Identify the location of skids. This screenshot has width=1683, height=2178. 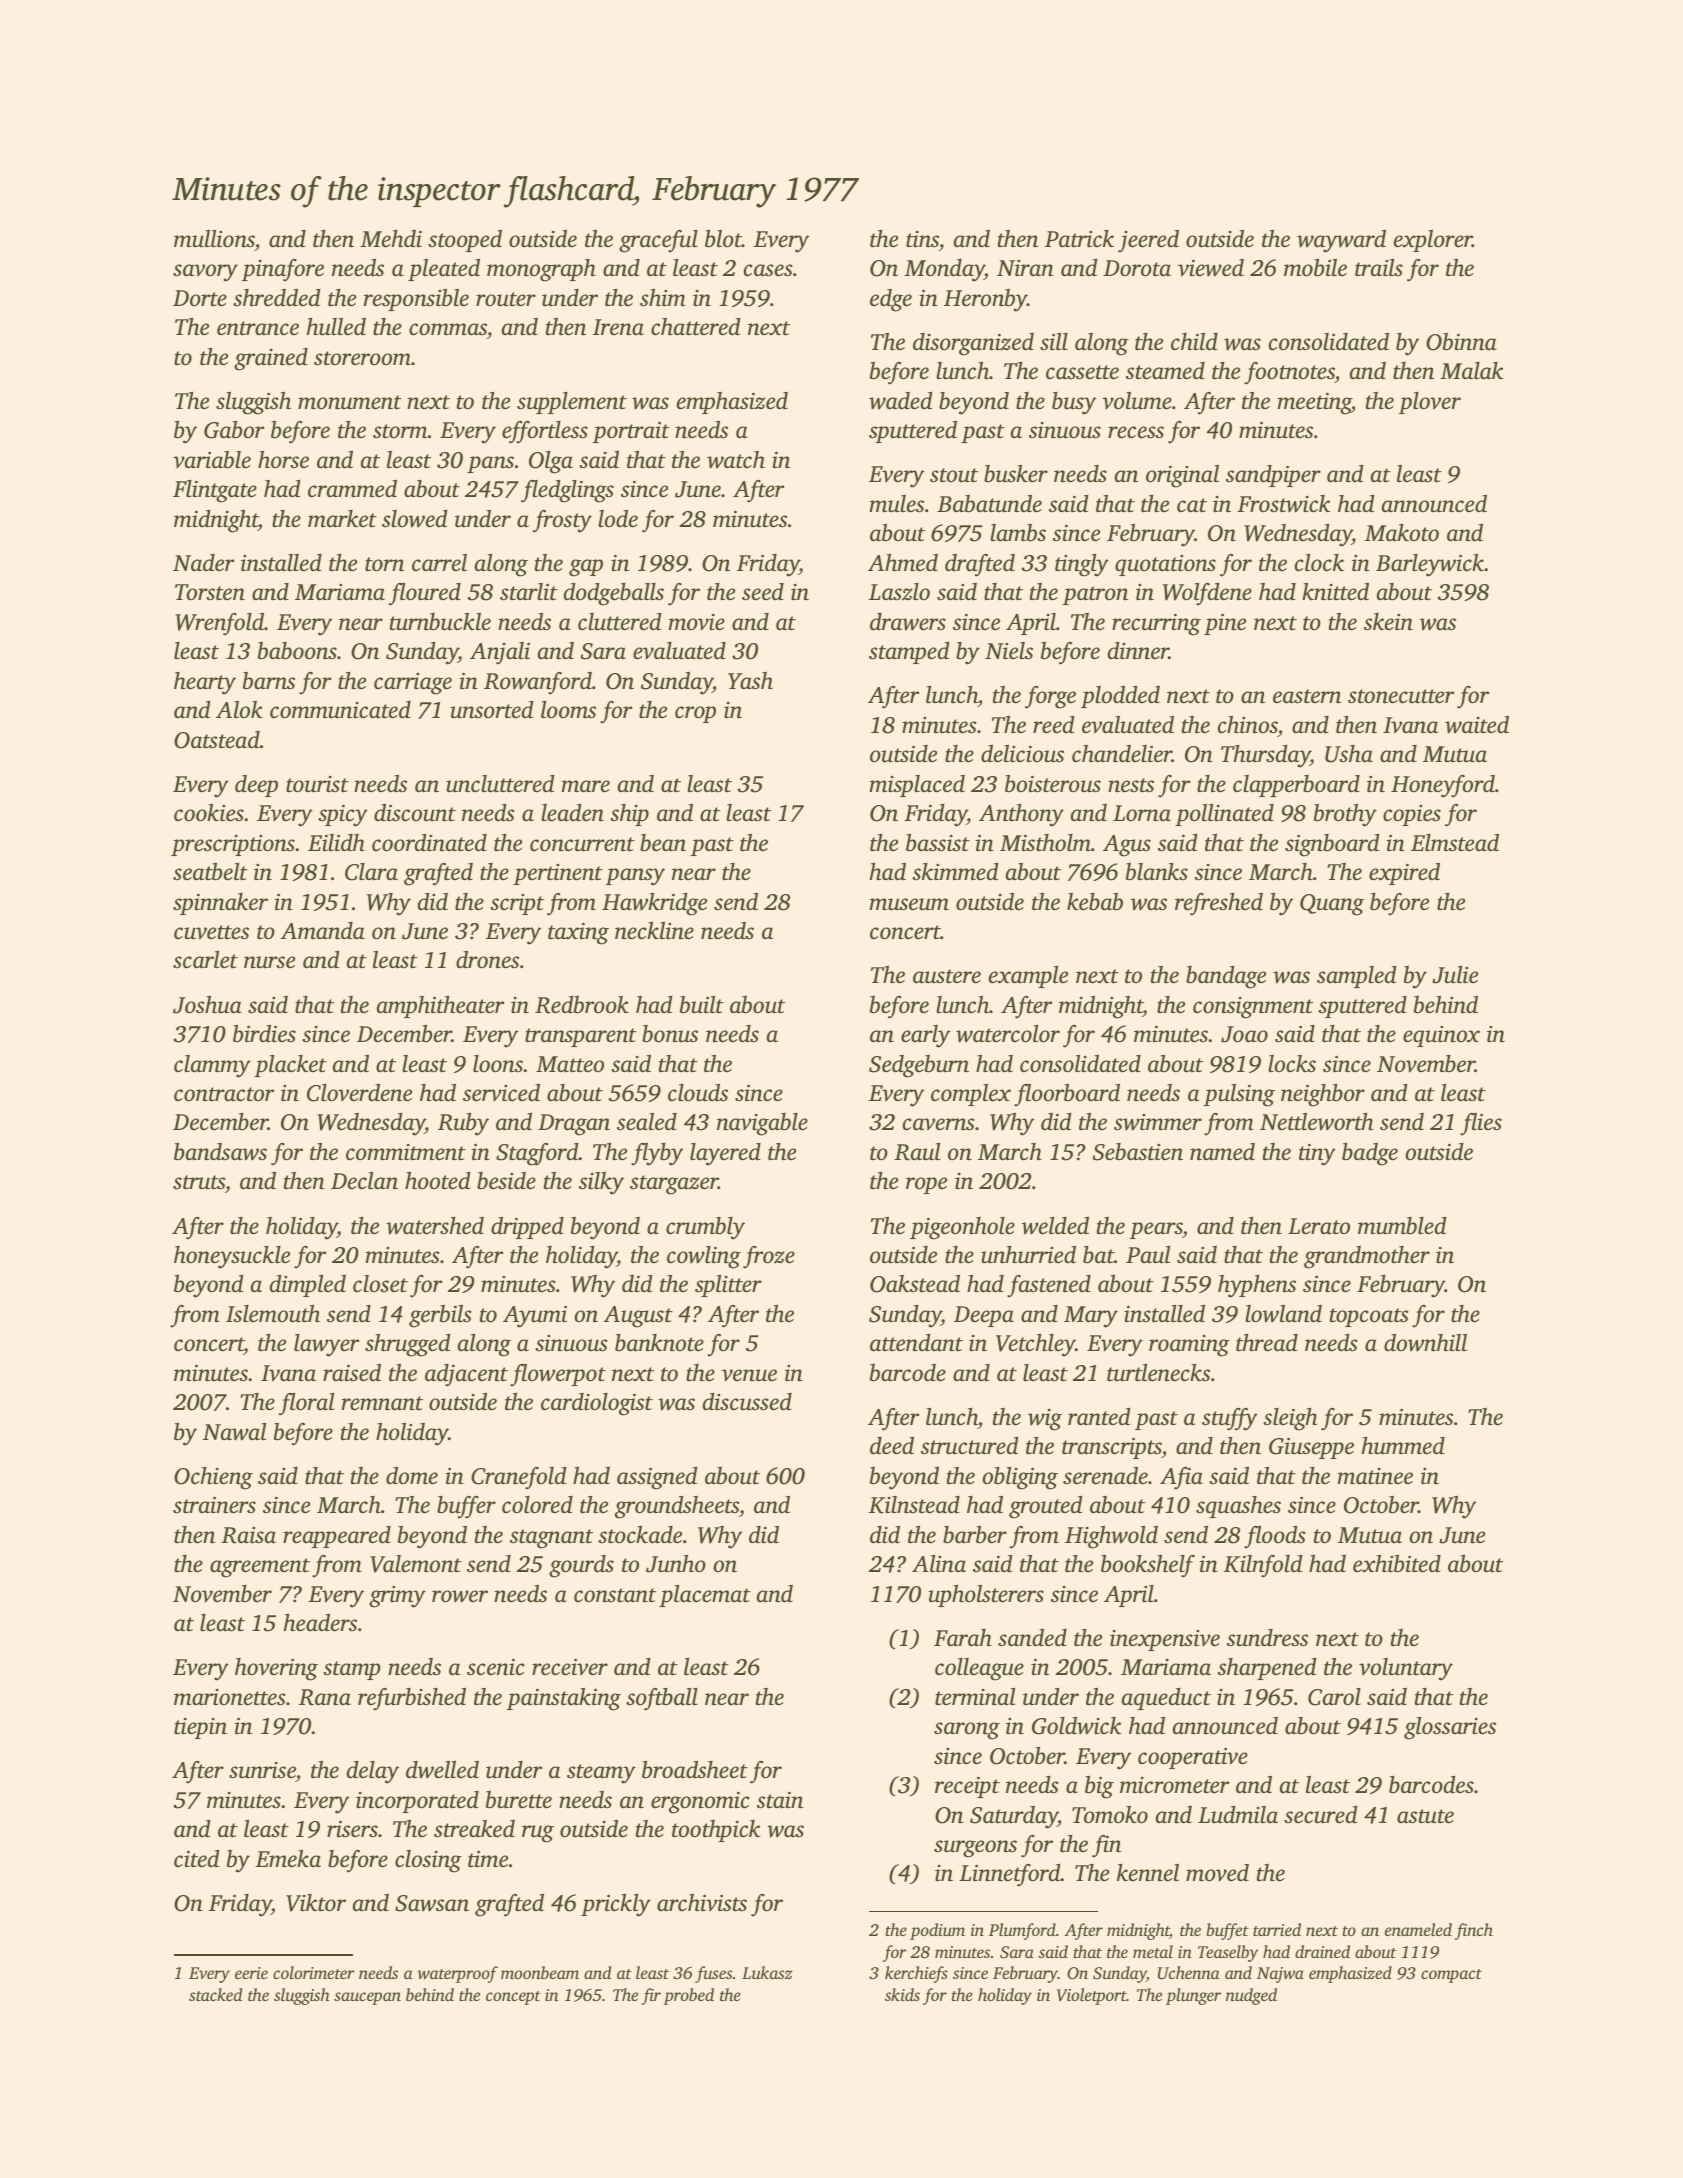
(902, 1994).
